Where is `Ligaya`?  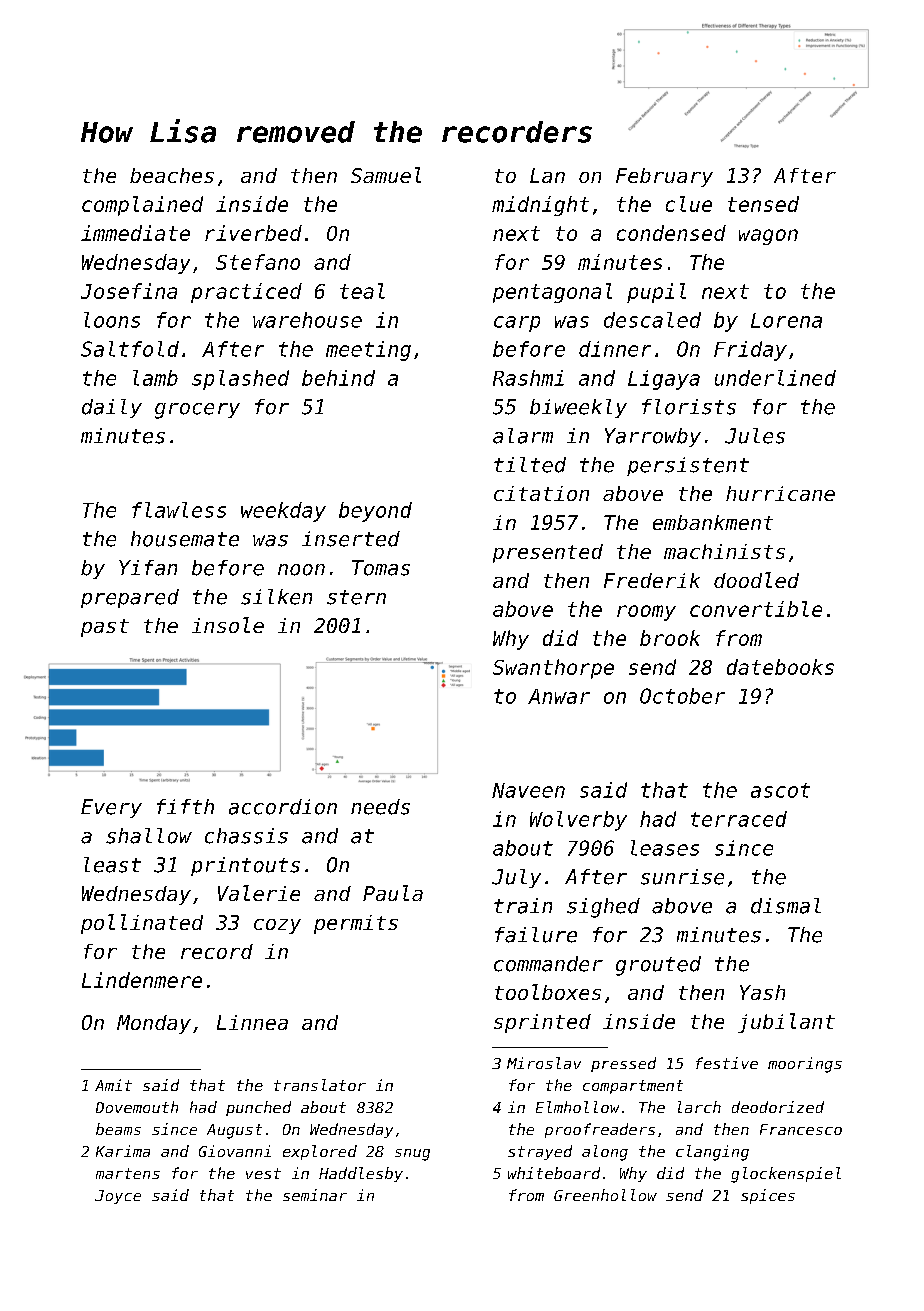 Ligaya is located at coordinates (664, 380).
